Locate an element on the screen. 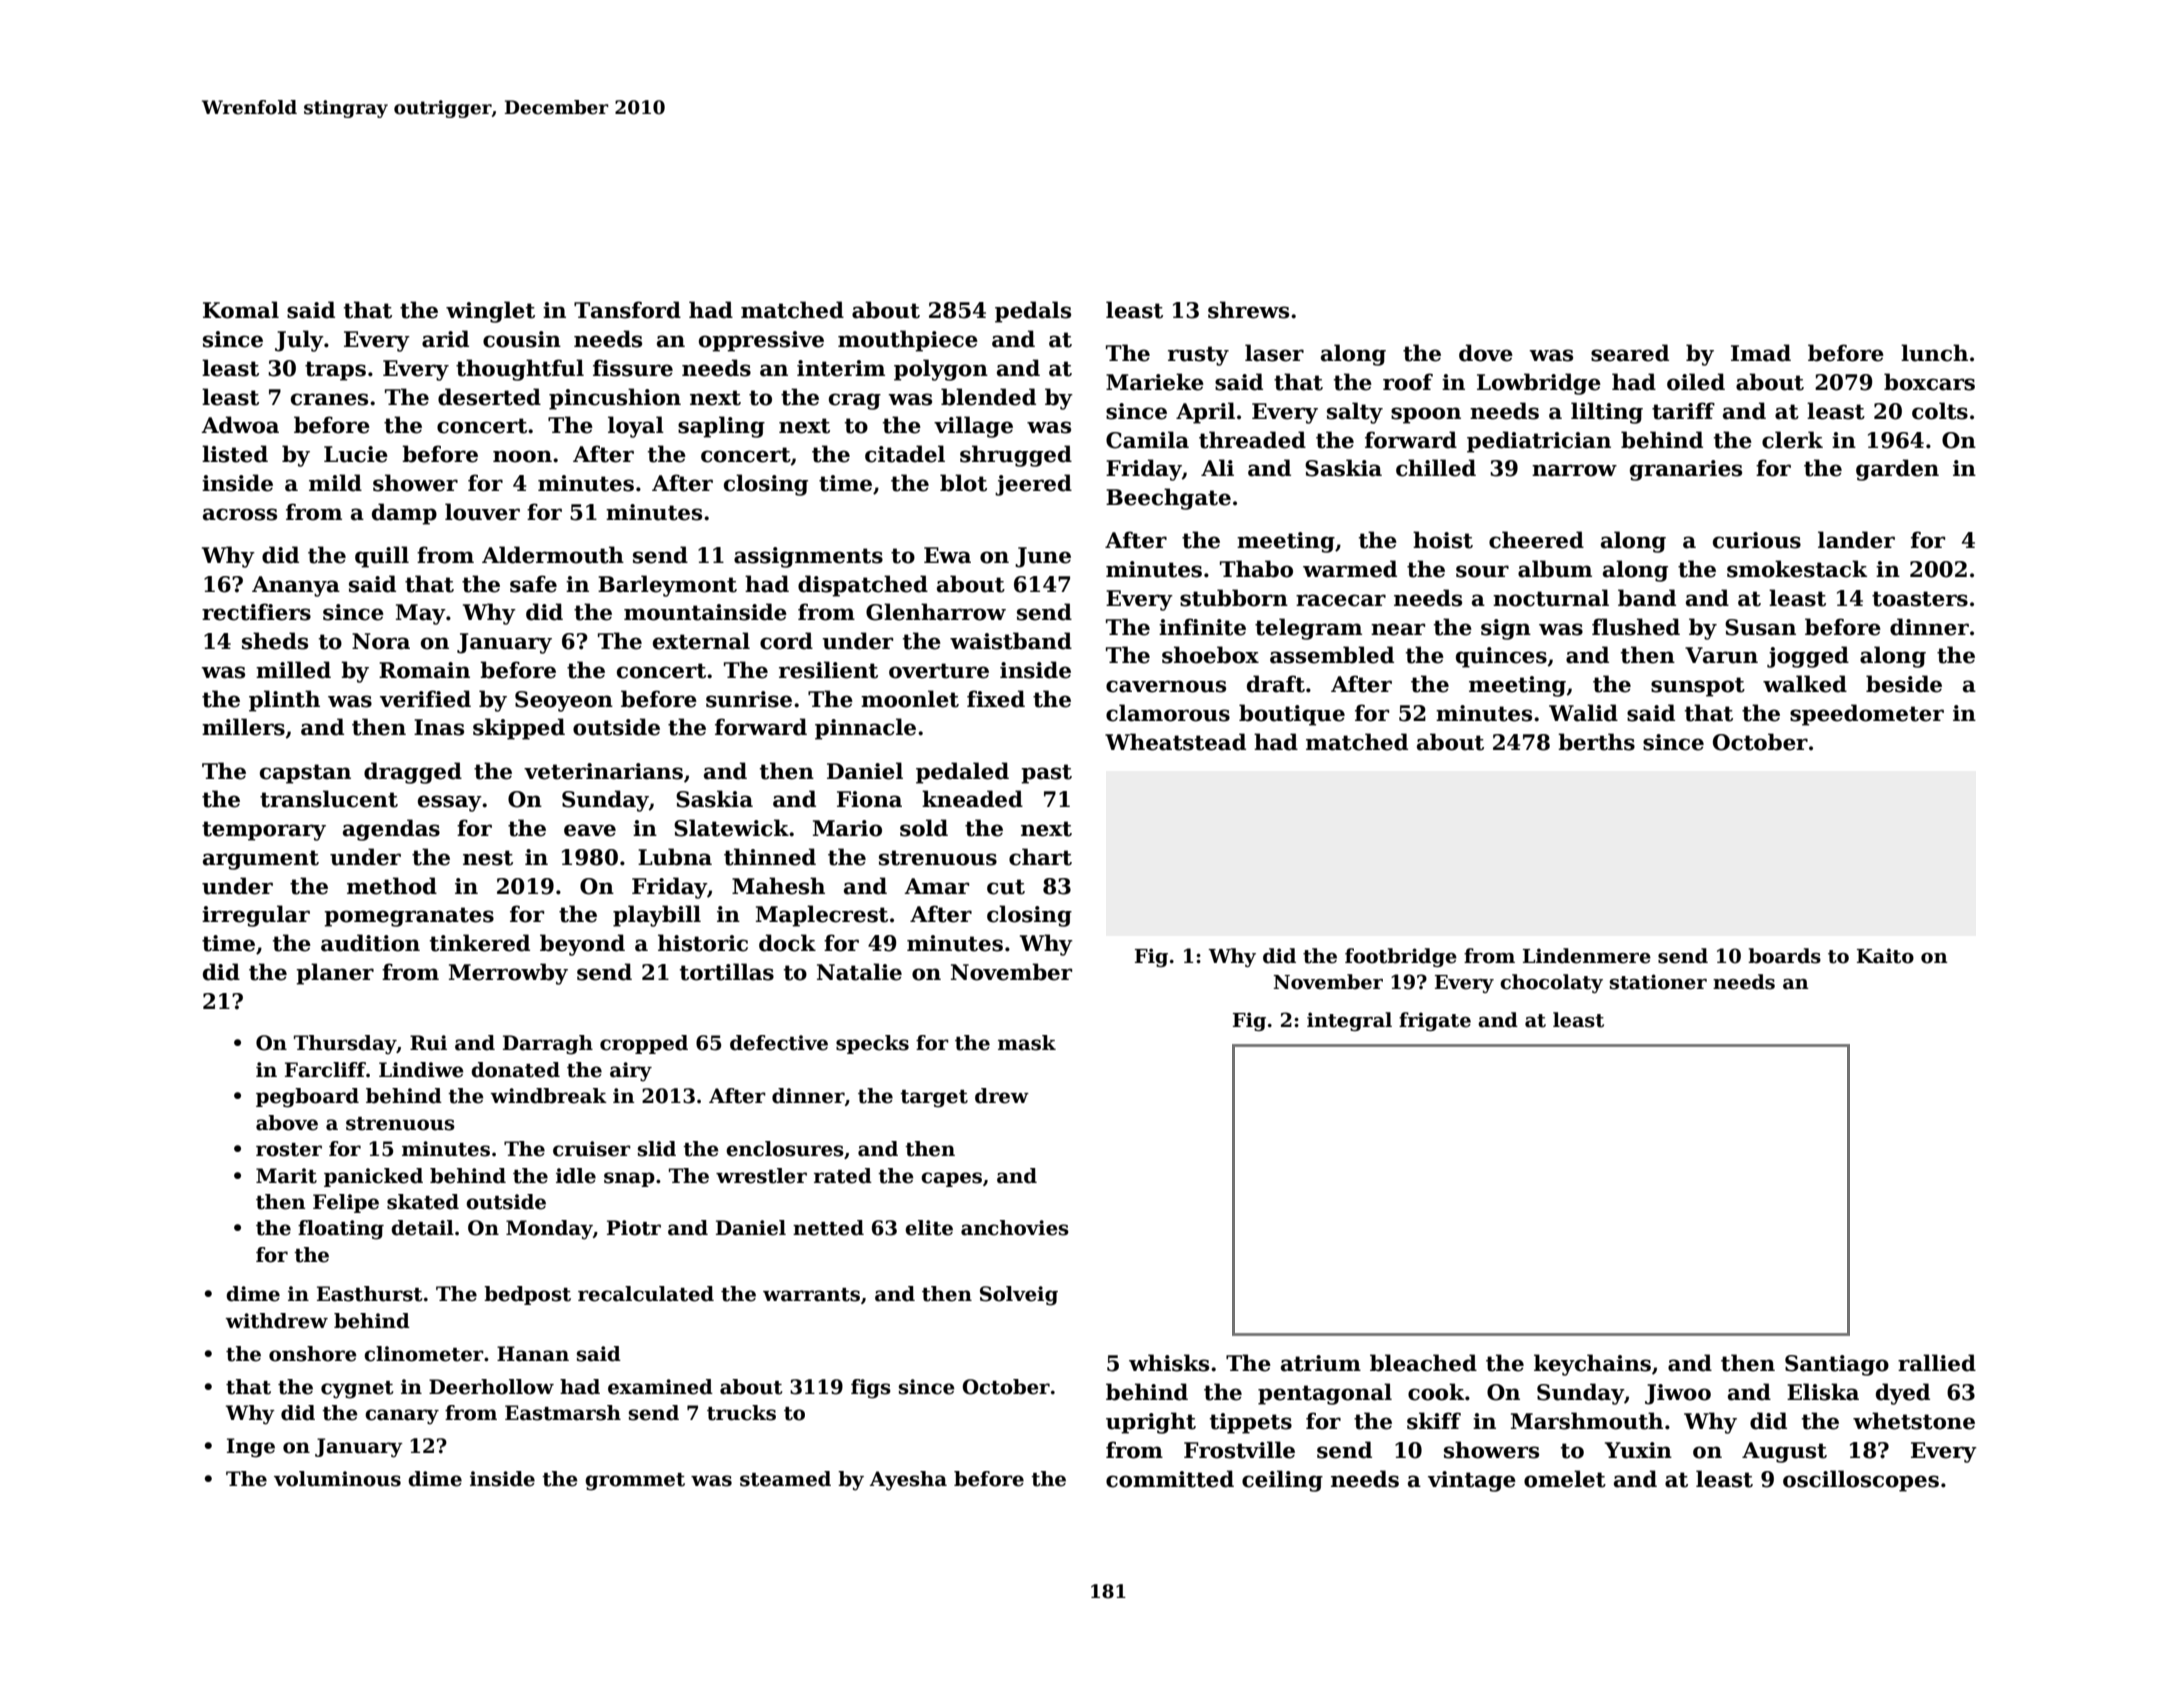  specks is located at coordinates (872, 1044).
